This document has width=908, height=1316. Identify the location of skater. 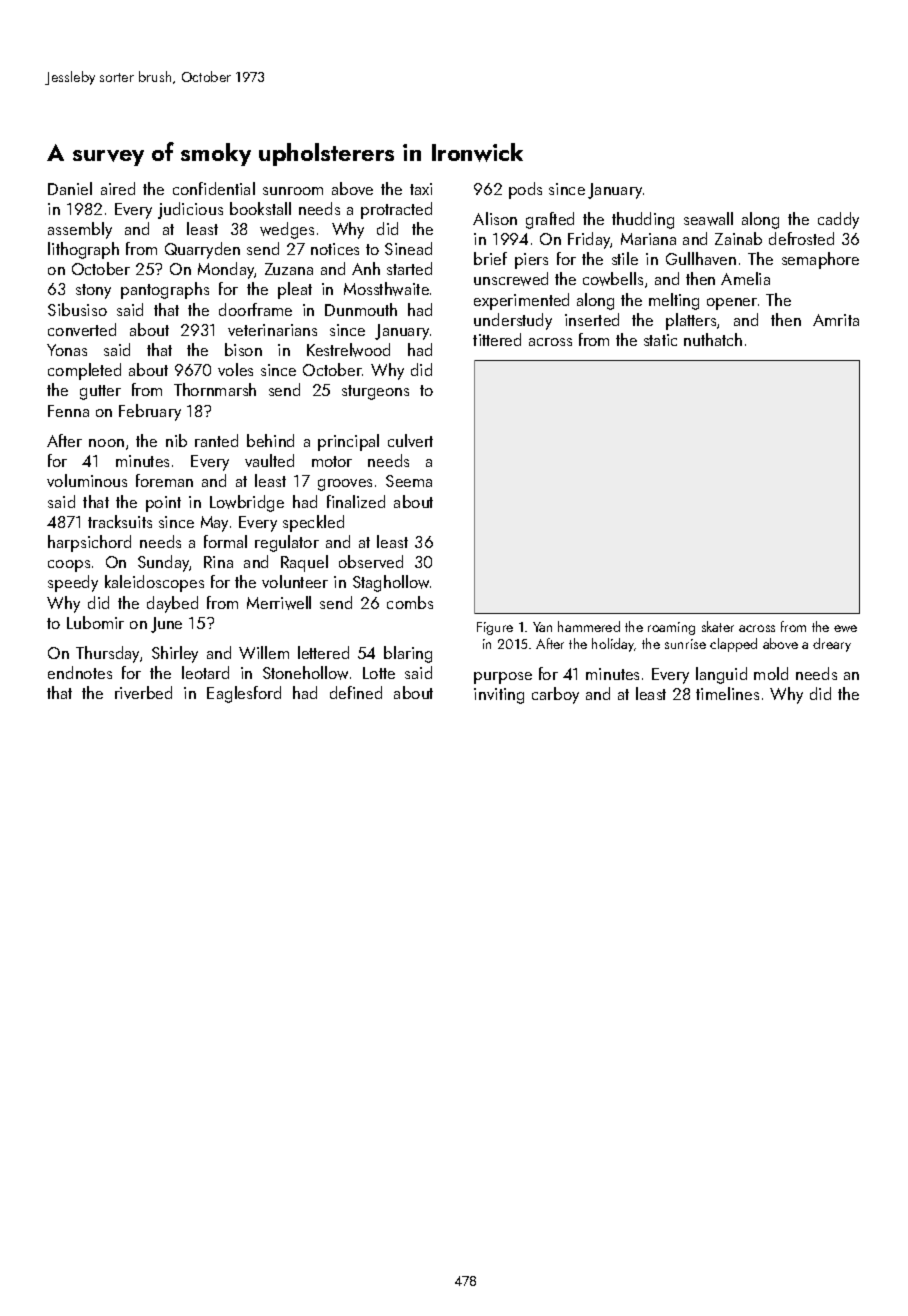
(718, 626).
